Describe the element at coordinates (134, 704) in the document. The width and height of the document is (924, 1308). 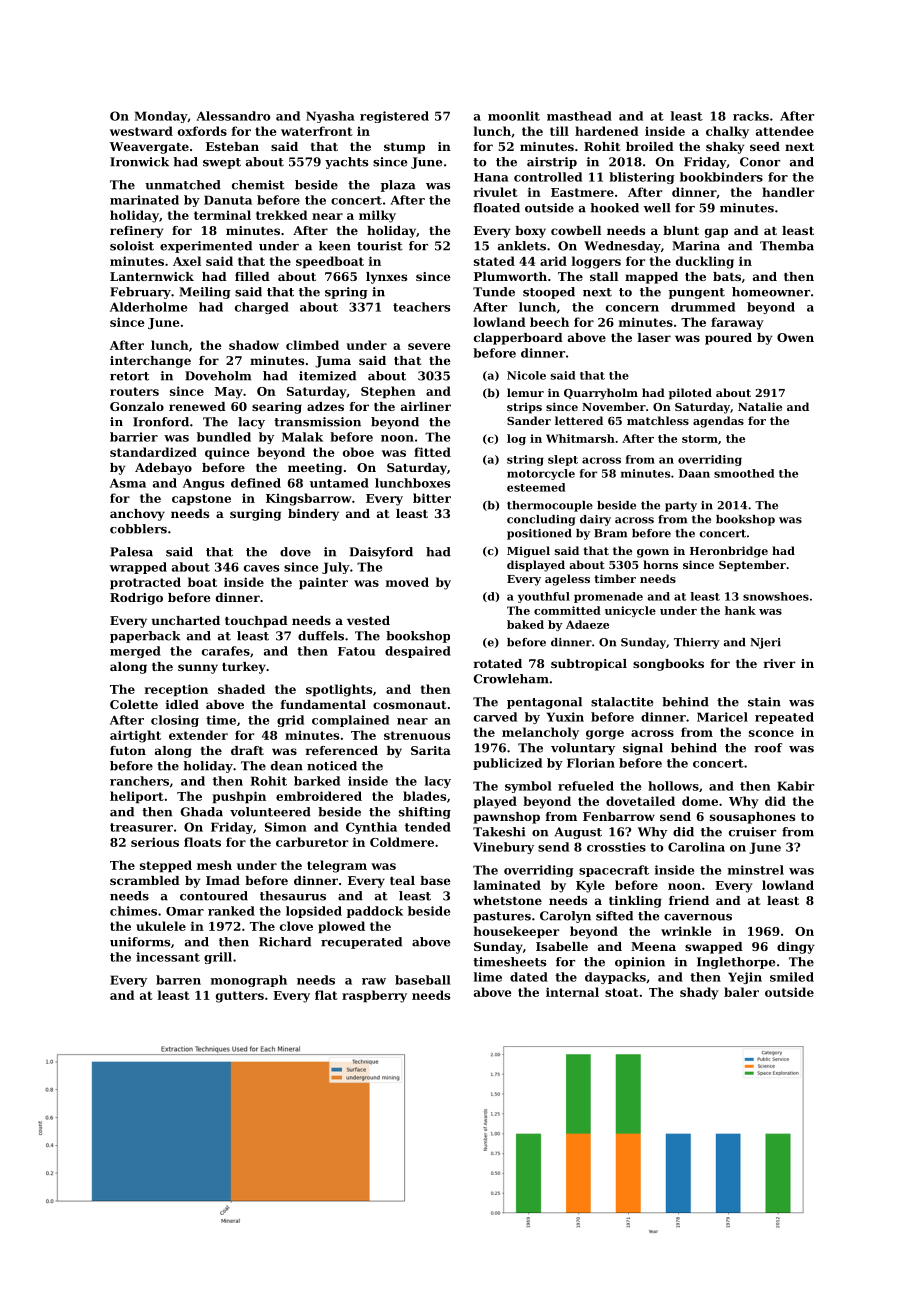
I see `Colette` at that location.
